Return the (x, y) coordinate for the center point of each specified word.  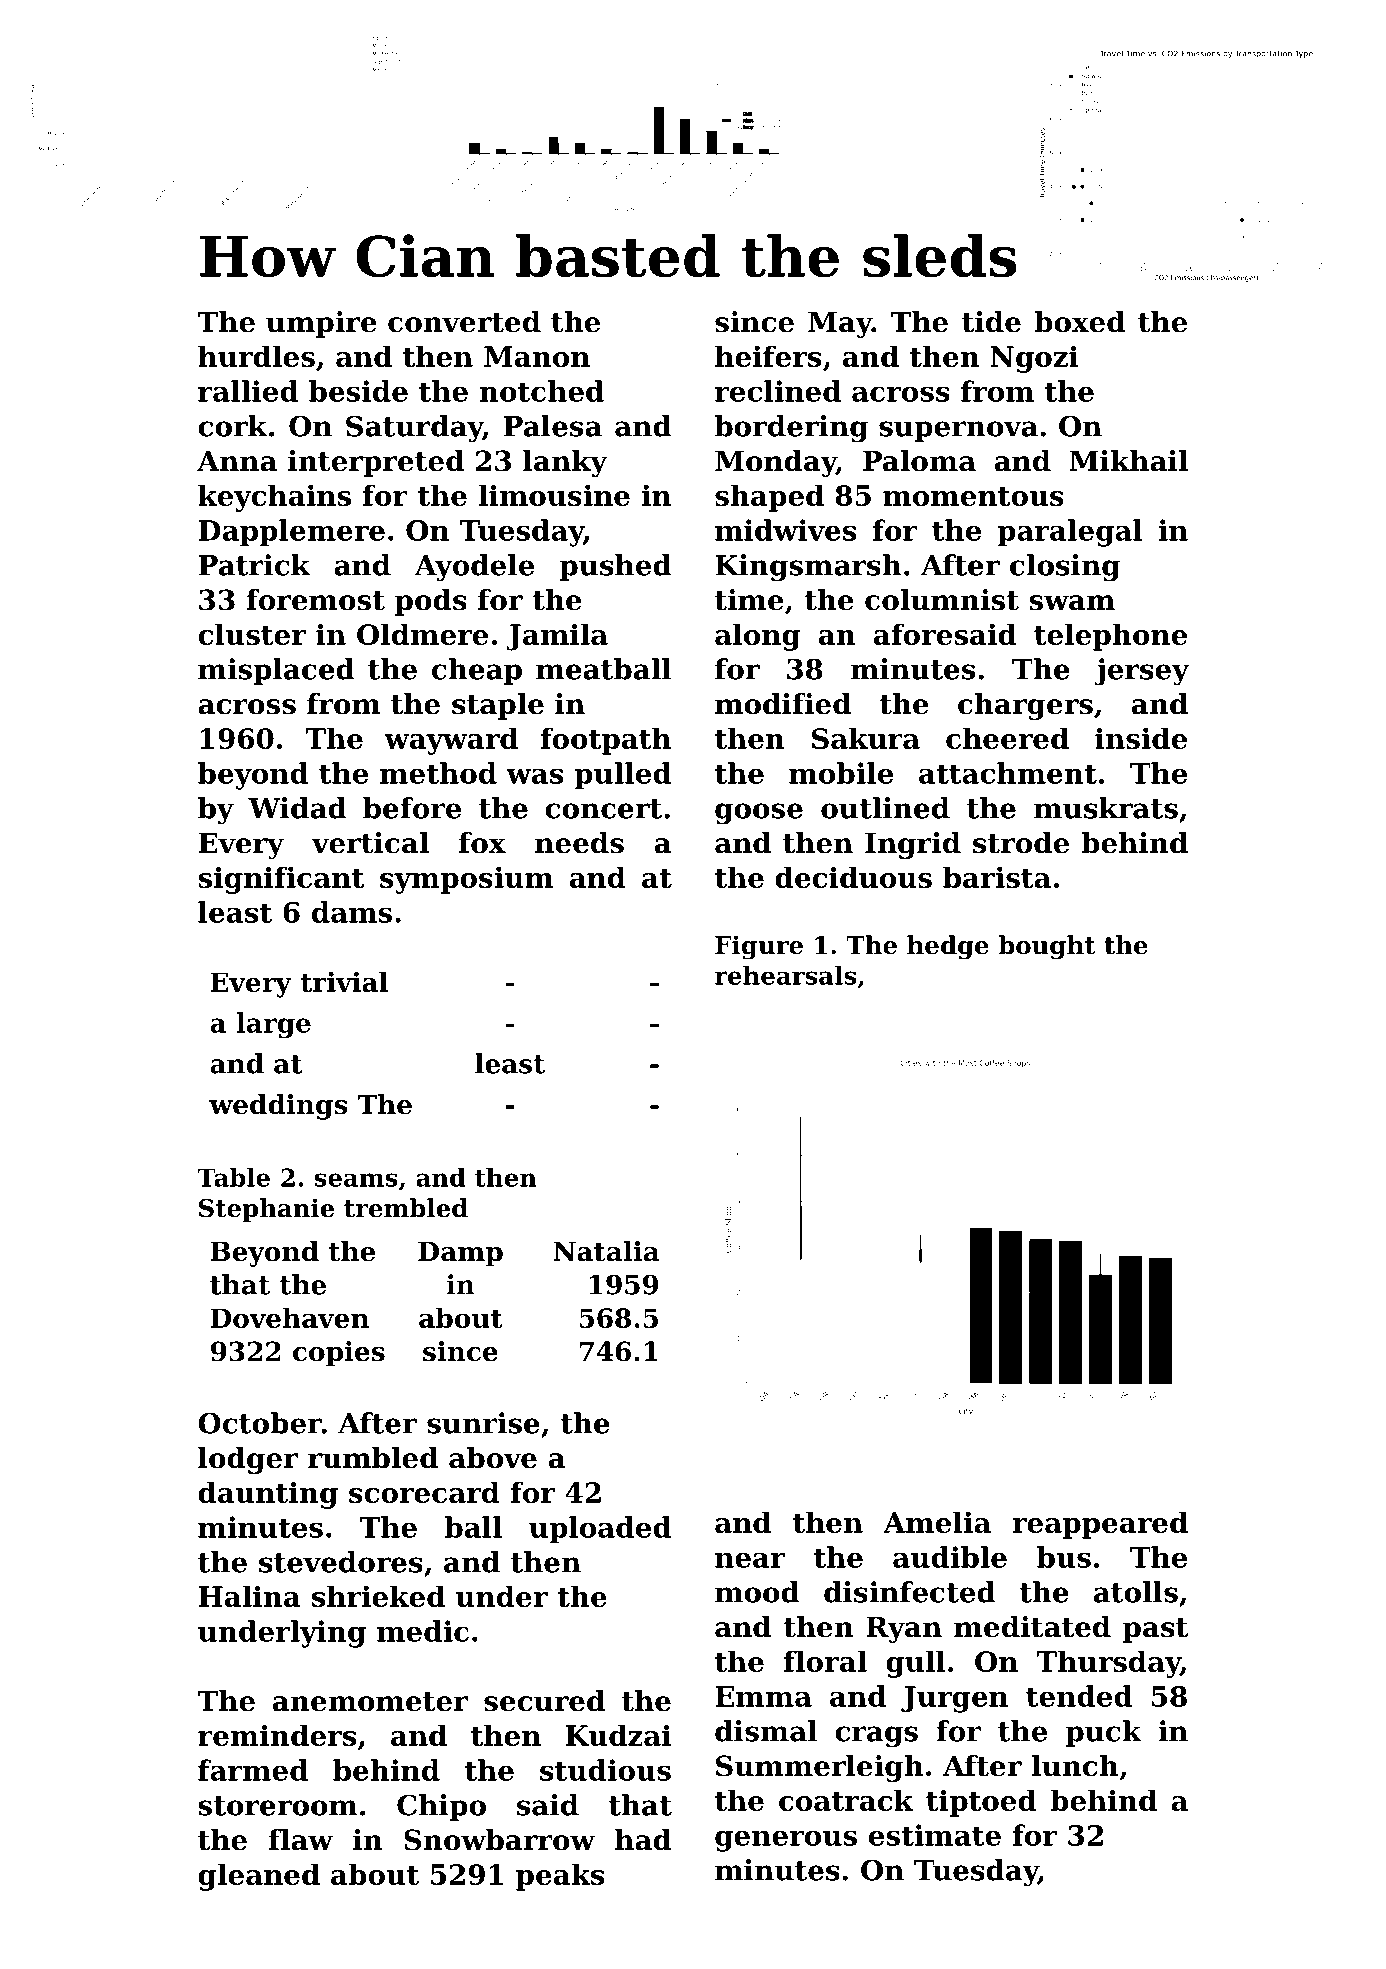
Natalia (606, 1251)
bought (1047, 947)
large (273, 1025)
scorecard (424, 1492)
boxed (1079, 322)
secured (544, 1701)
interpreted (376, 463)
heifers (768, 356)
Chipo (441, 1807)
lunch (1075, 1766)
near (750, 1560)
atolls (1136, 1592)
